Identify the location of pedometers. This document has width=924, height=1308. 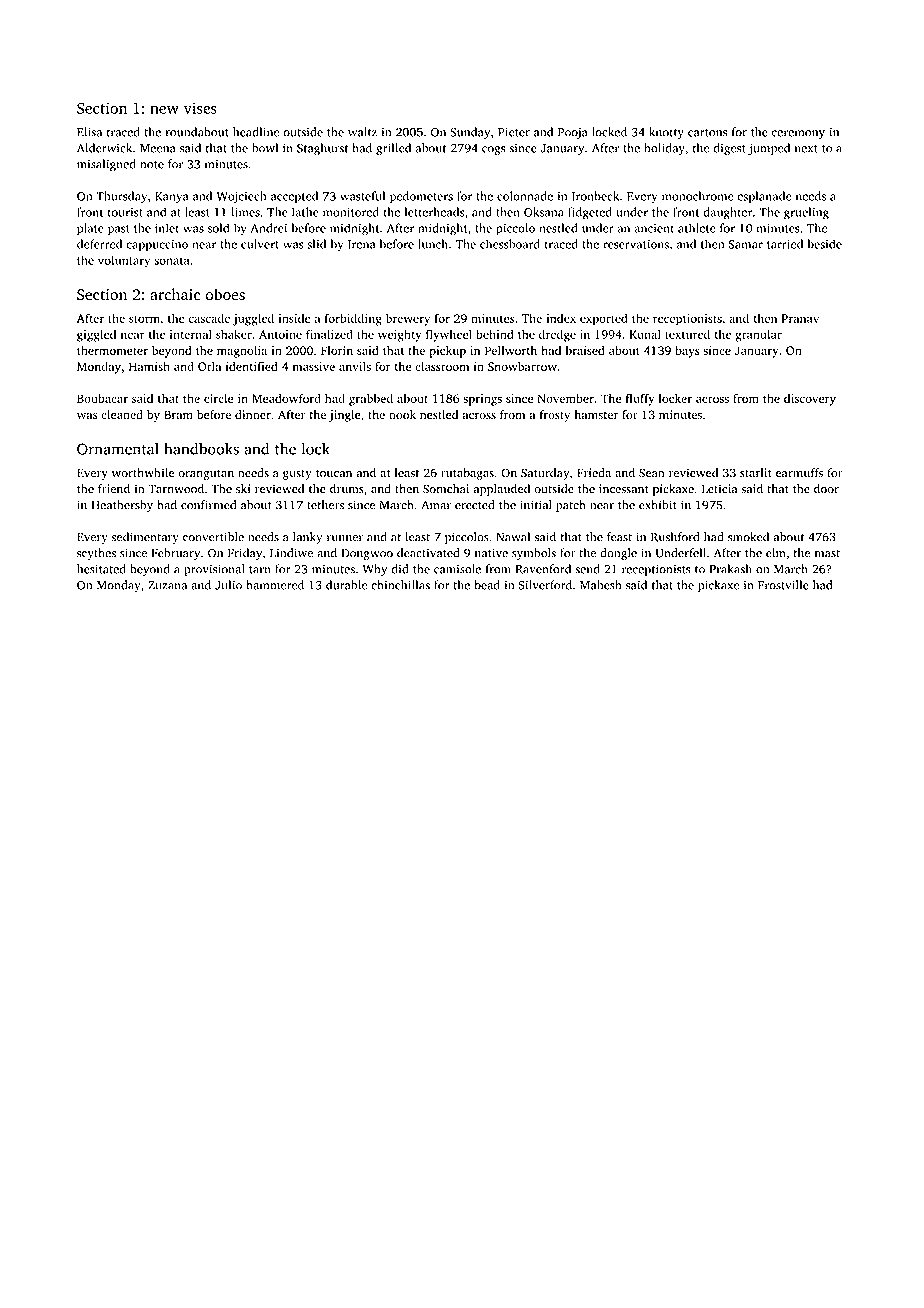
(421, 197).
